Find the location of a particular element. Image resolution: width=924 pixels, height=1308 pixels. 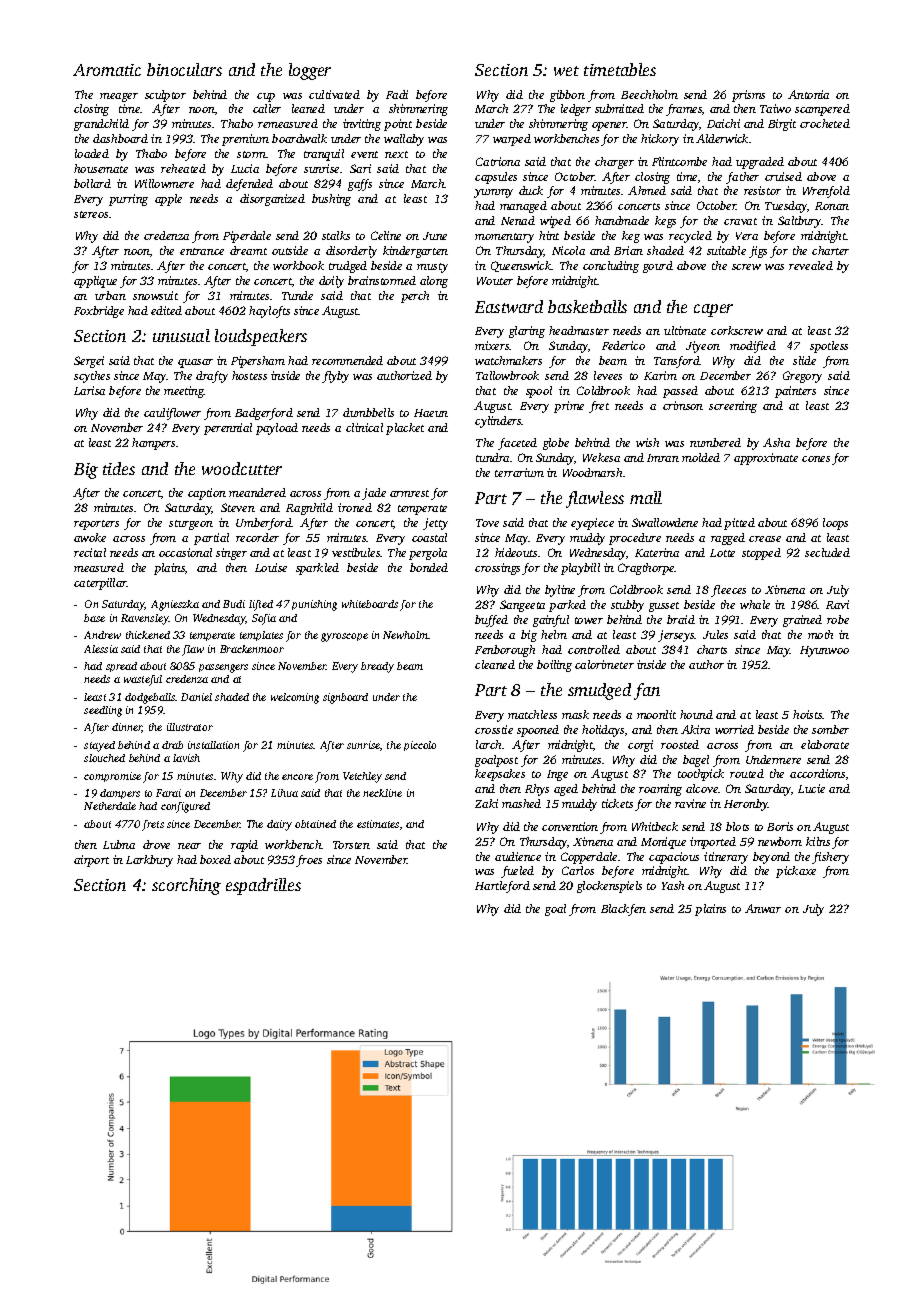

Lihua is located at coordinates (284, 793).
